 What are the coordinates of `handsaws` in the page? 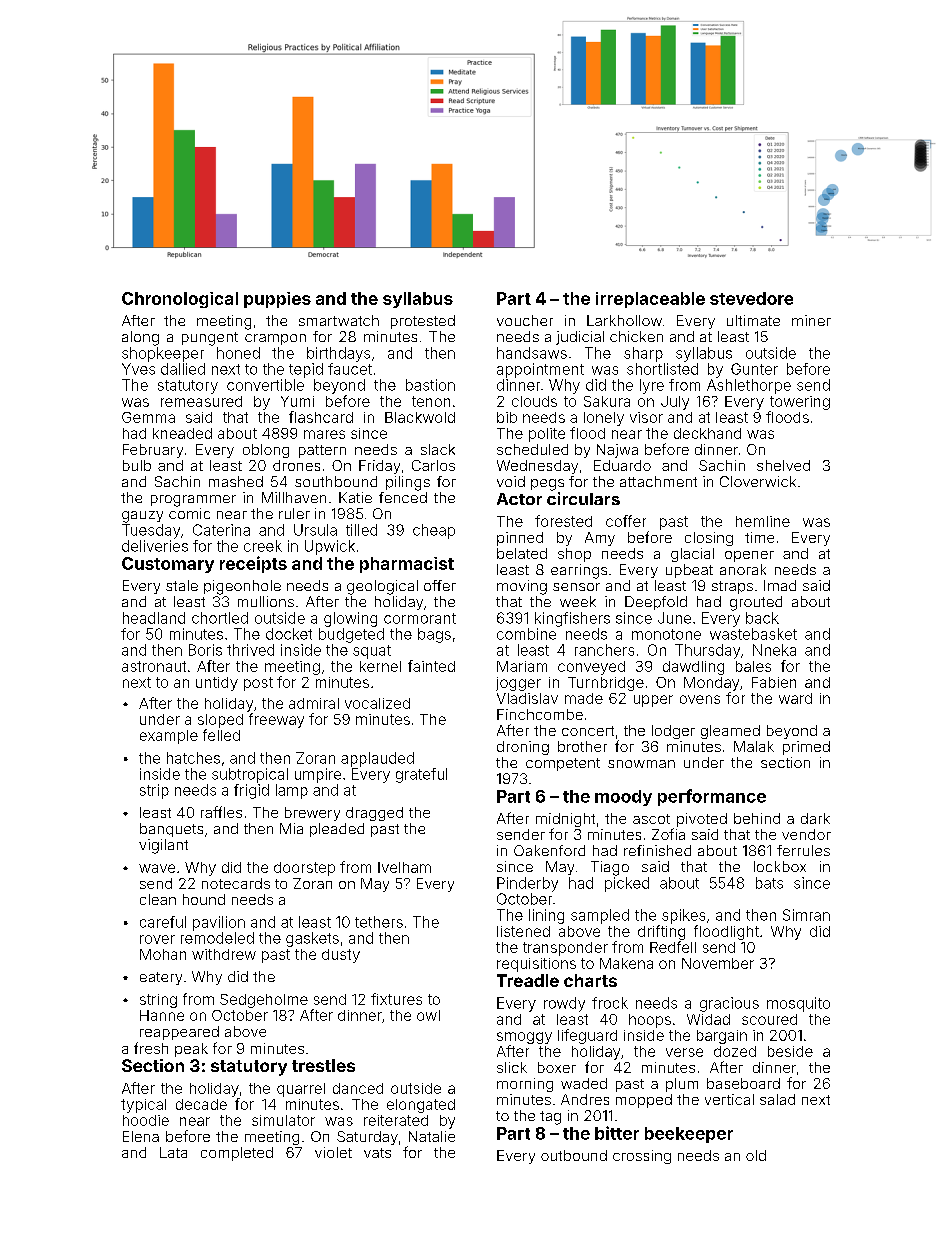 It's located at (532, 353).
